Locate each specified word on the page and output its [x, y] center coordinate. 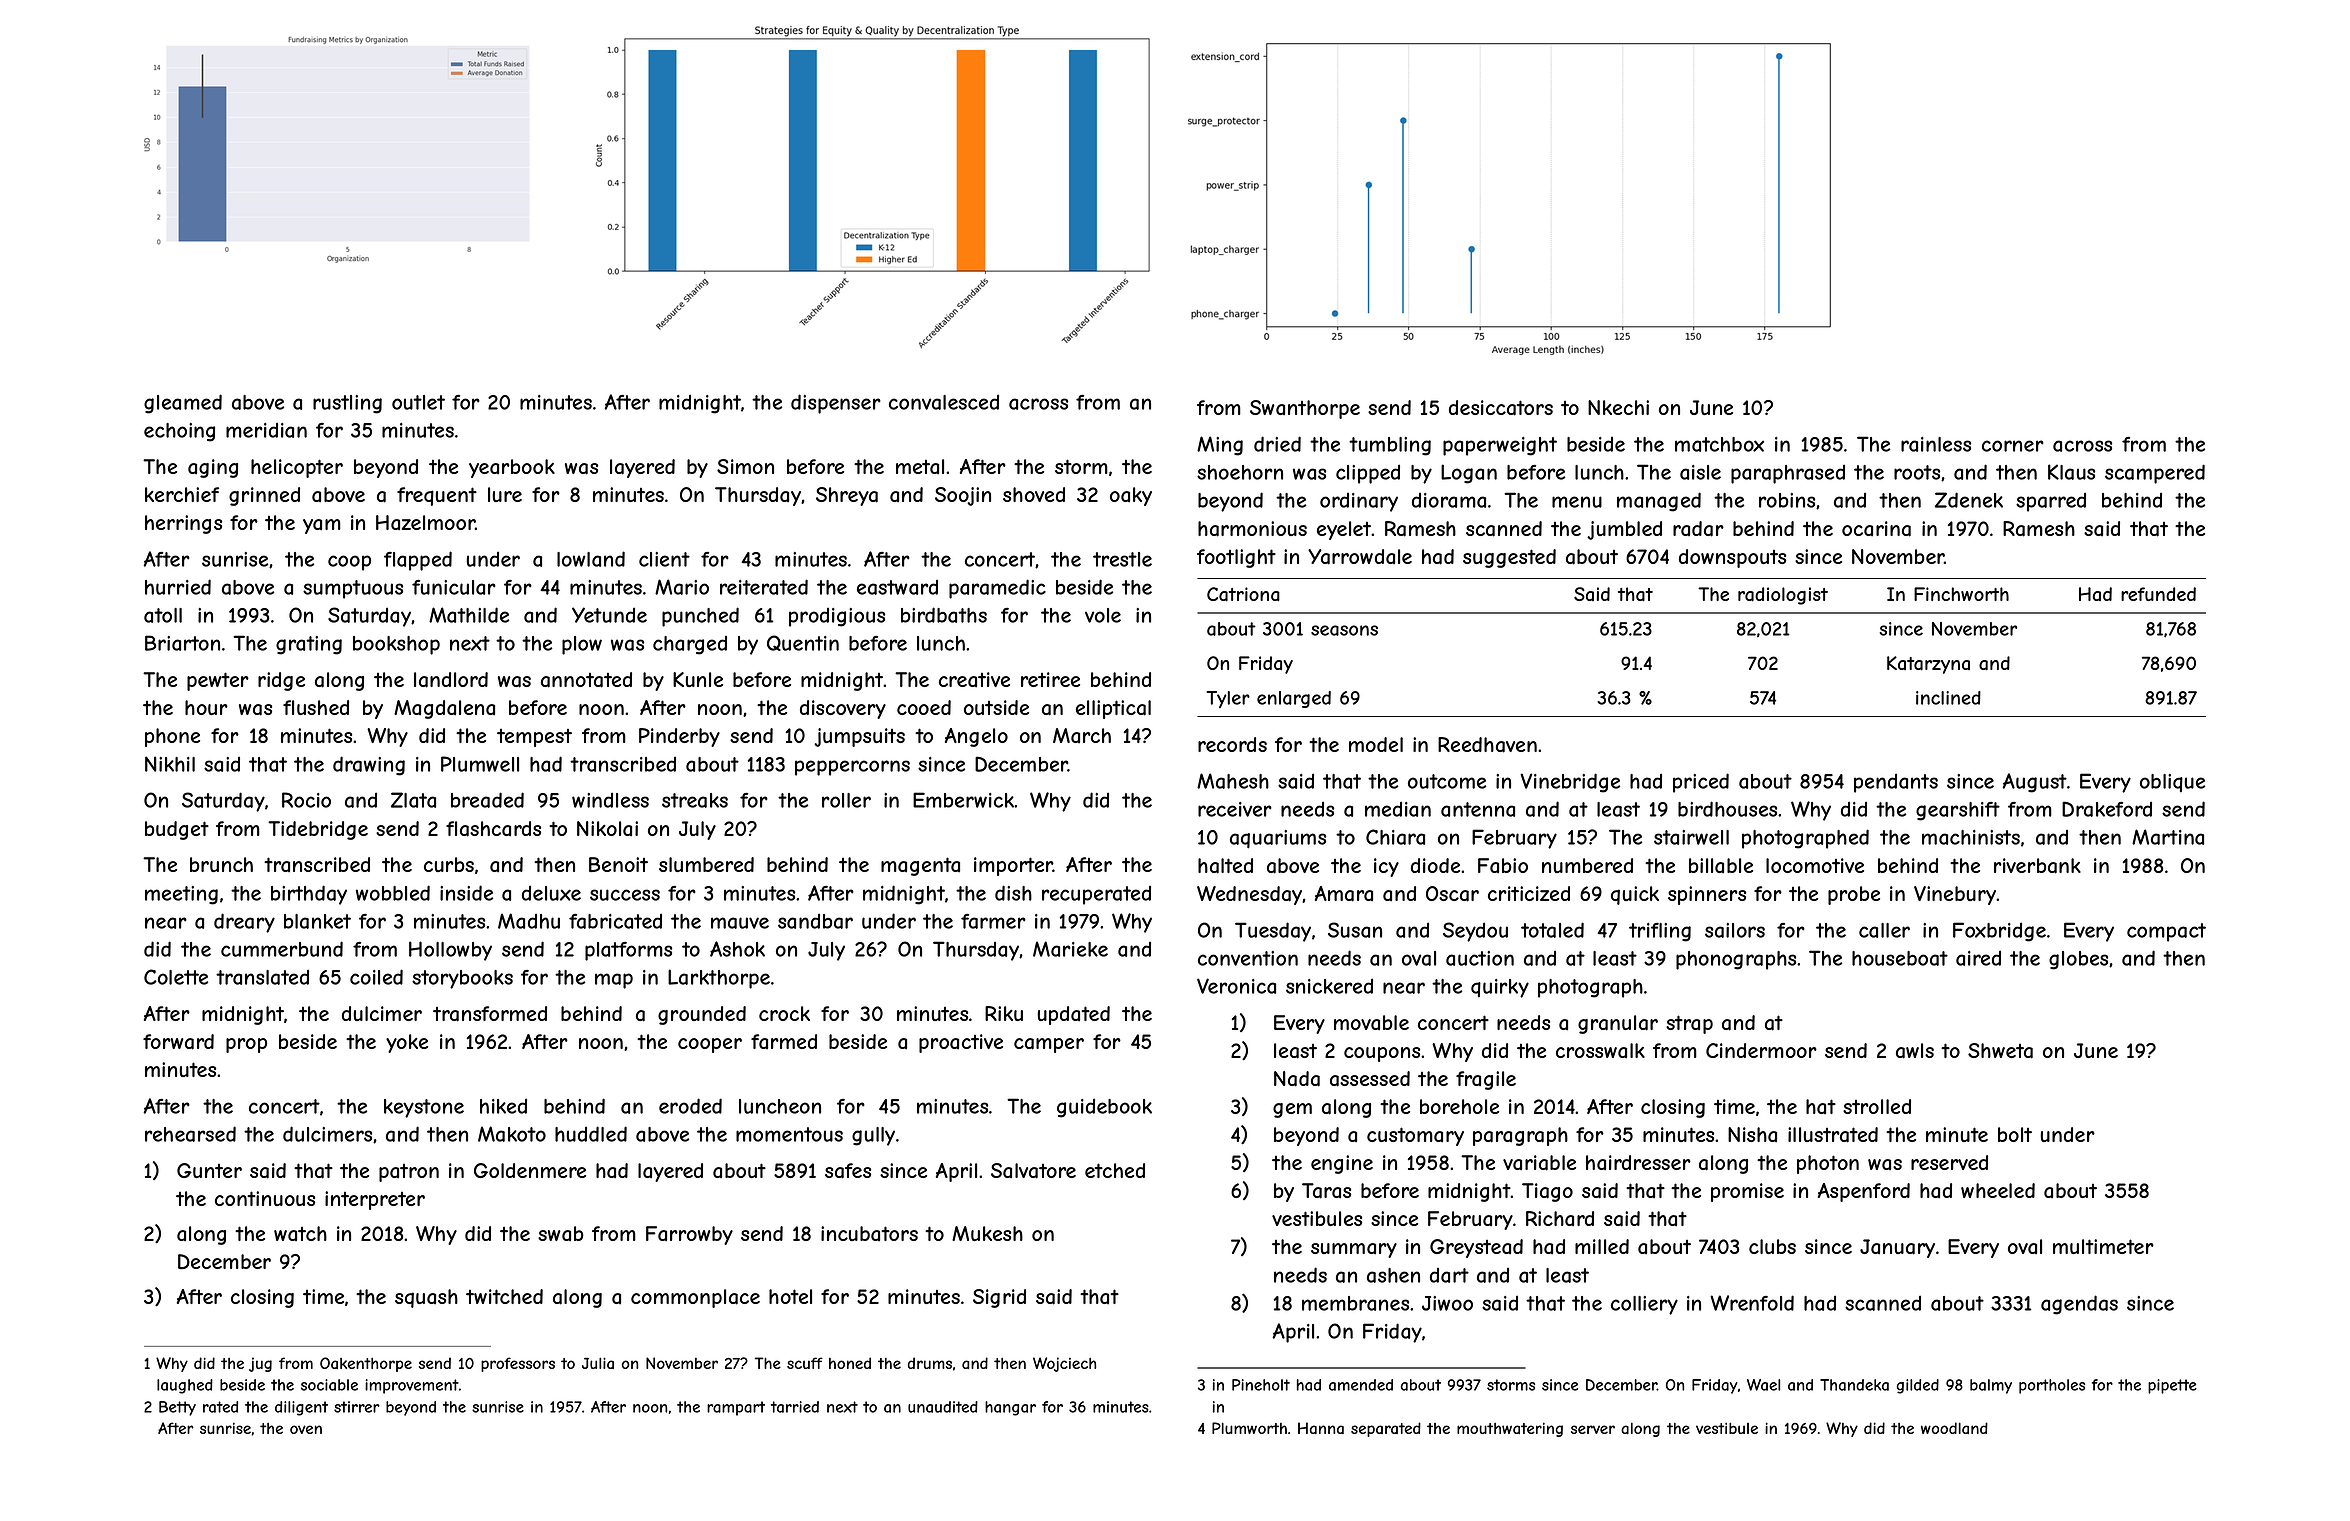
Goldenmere [530, 1170]
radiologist [1783, 596]
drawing [369, 766]
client [664, 559]
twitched [504, 1296]
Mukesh [987, 1233]
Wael [1763, 1385]
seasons [1344, 630]
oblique [2172, 783]
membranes [1355, 1303]
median [1398, 809]
